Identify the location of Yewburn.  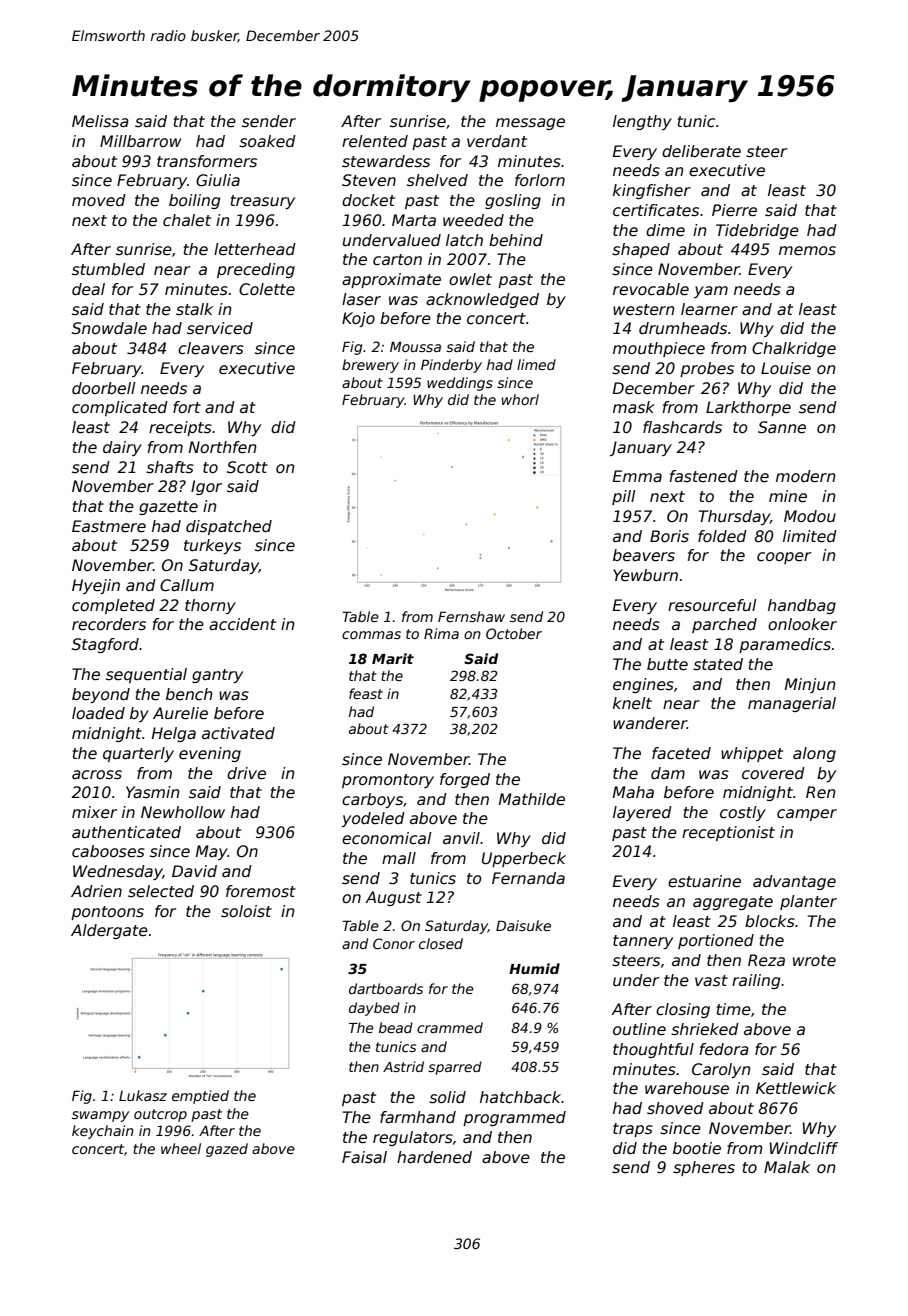
(645, 575).
